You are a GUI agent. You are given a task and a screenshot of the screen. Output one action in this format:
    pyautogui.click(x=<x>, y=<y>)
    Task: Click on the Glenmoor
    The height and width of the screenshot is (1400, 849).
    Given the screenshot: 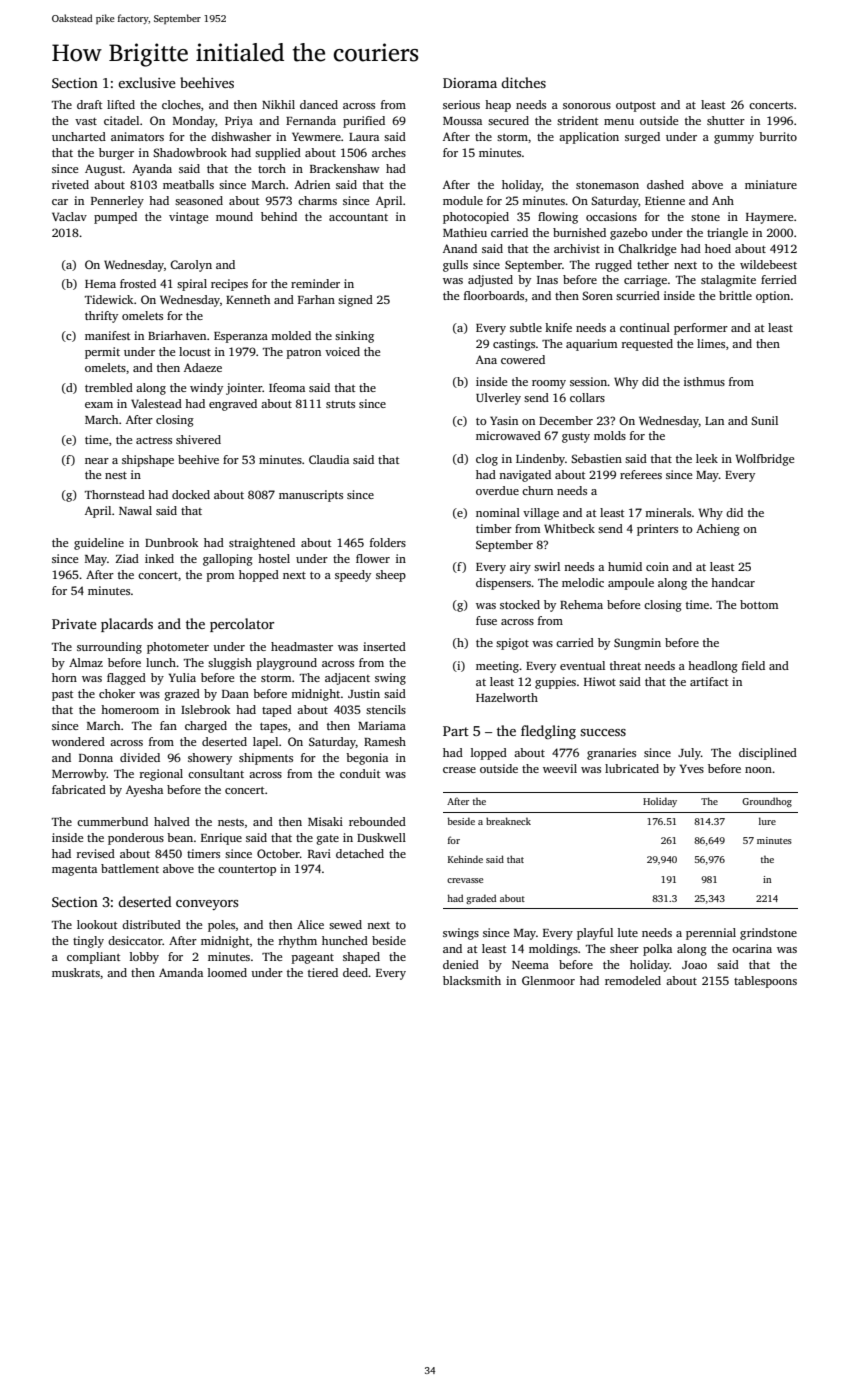 What is the action you would take?
    pyautogui.click(x=548, y=980)
